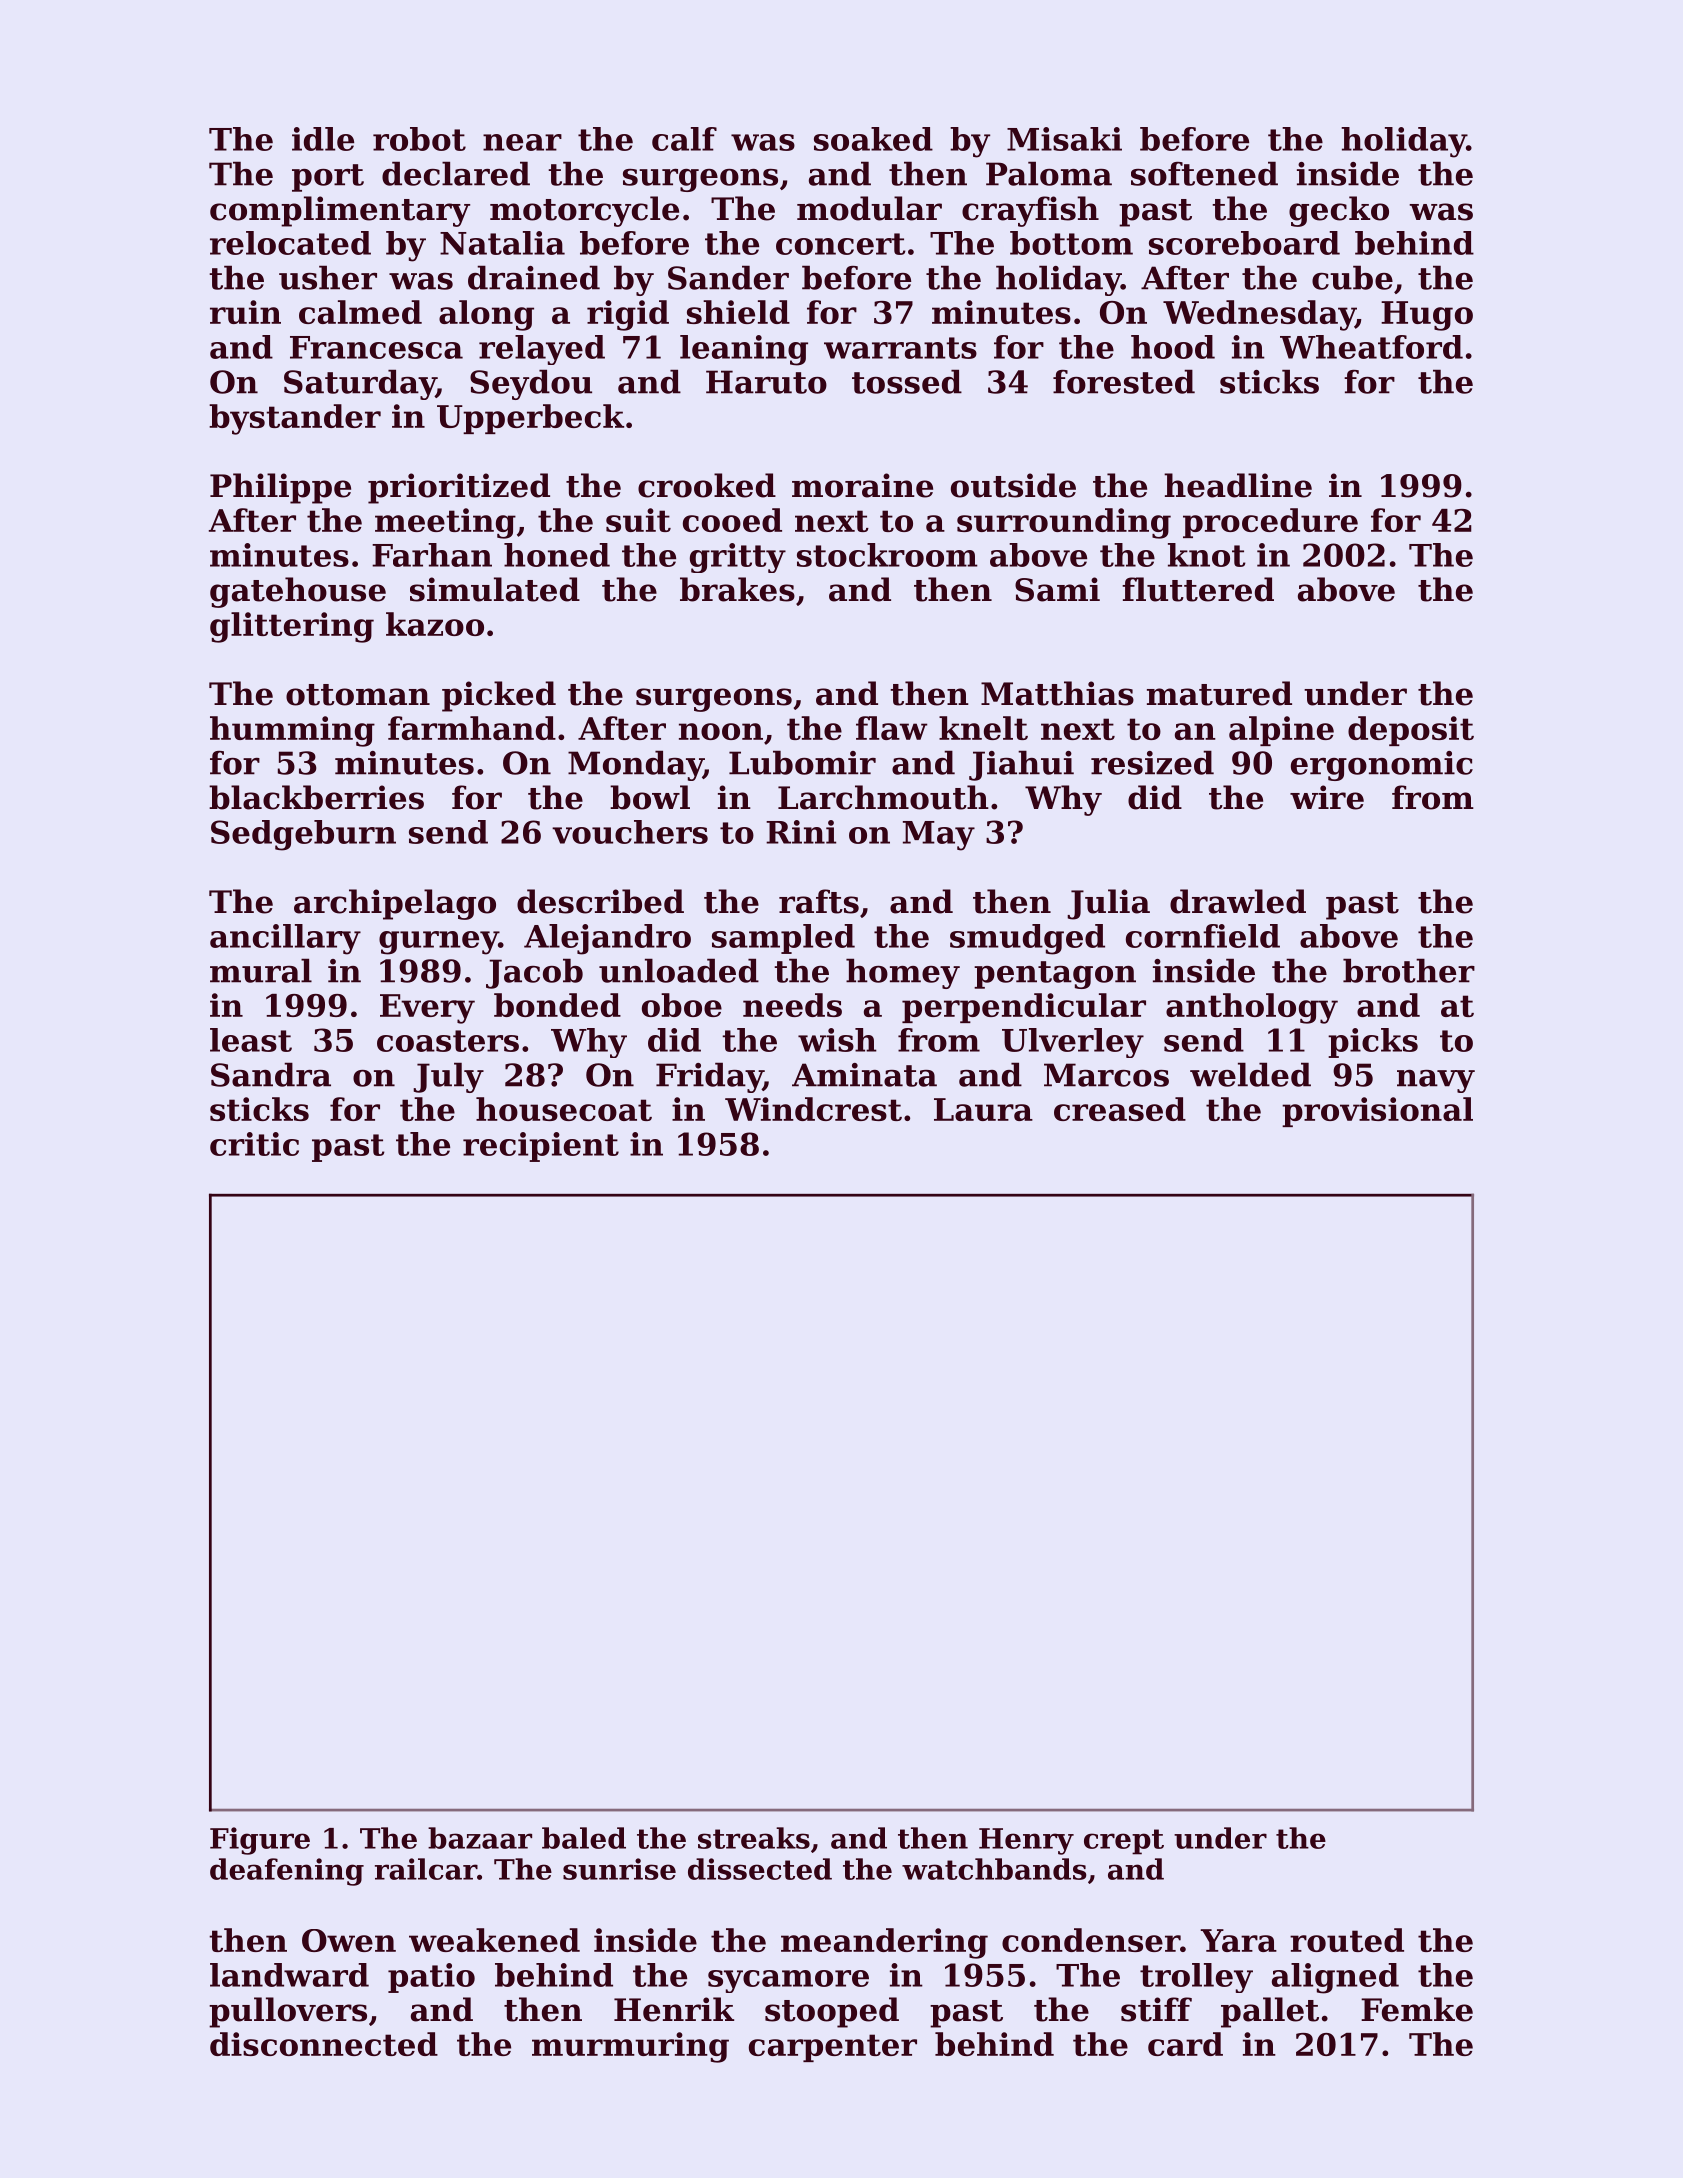  What do you see at coordinates (448, 1077) in the image?
I see `July` at bounding box center [448, 1077].
